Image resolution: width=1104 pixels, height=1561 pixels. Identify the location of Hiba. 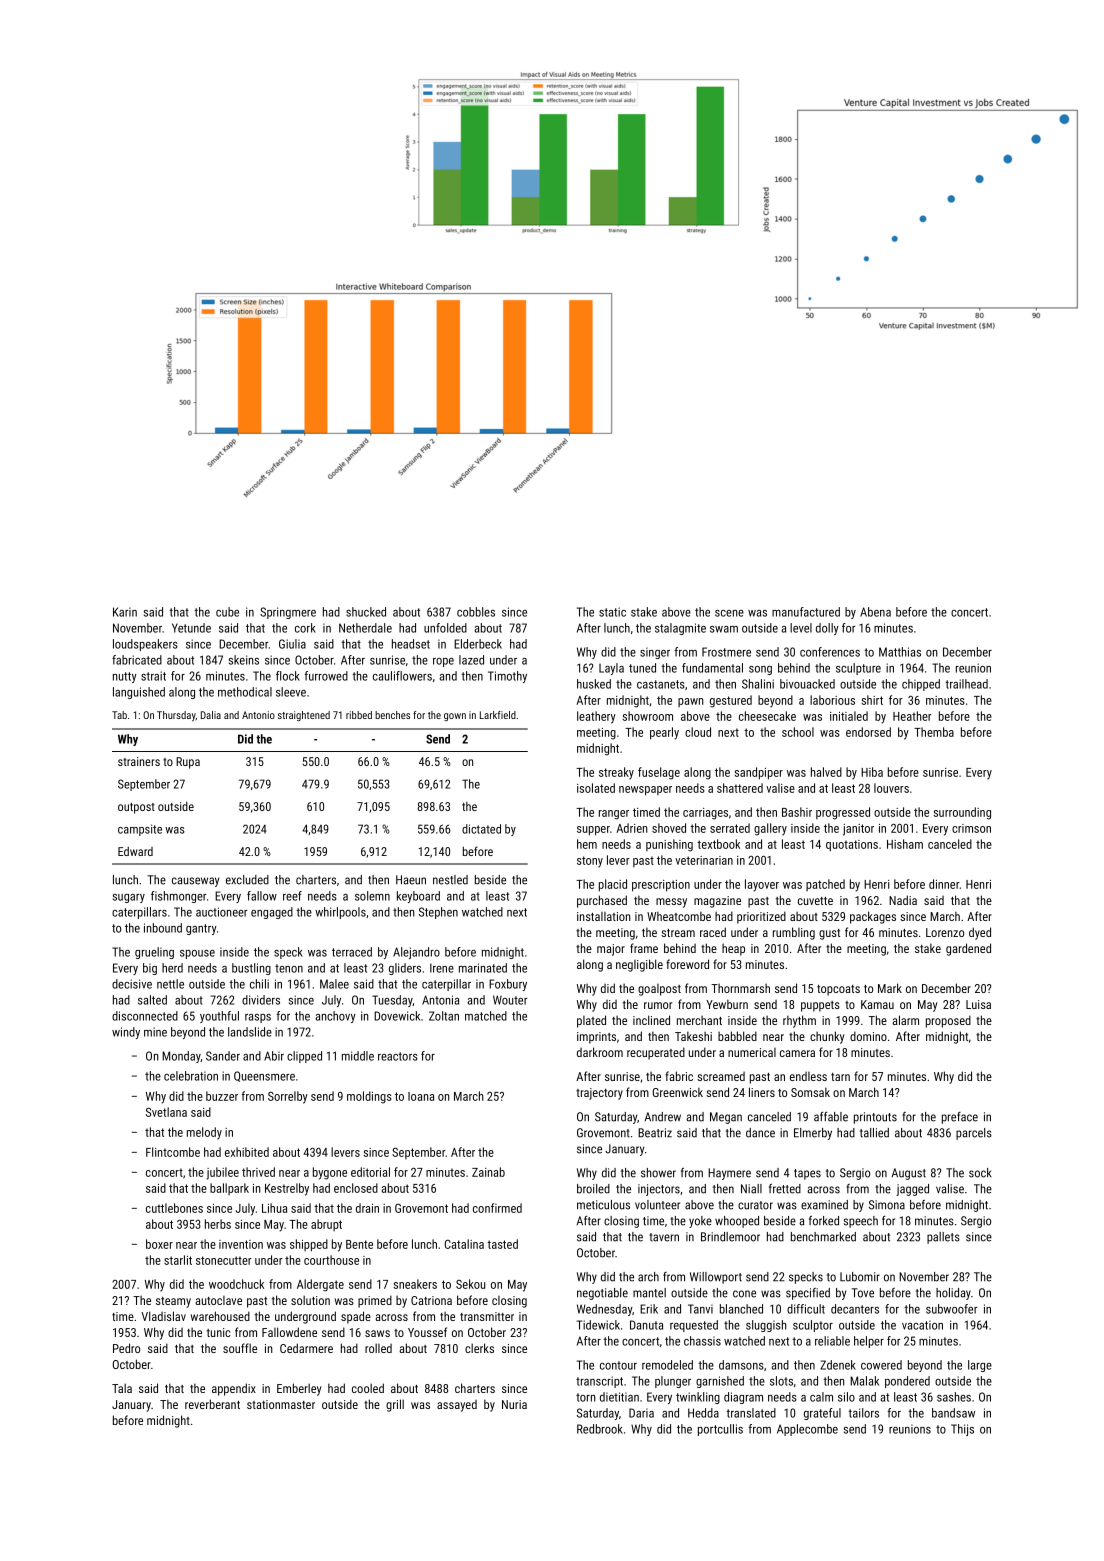
(872, 772).
